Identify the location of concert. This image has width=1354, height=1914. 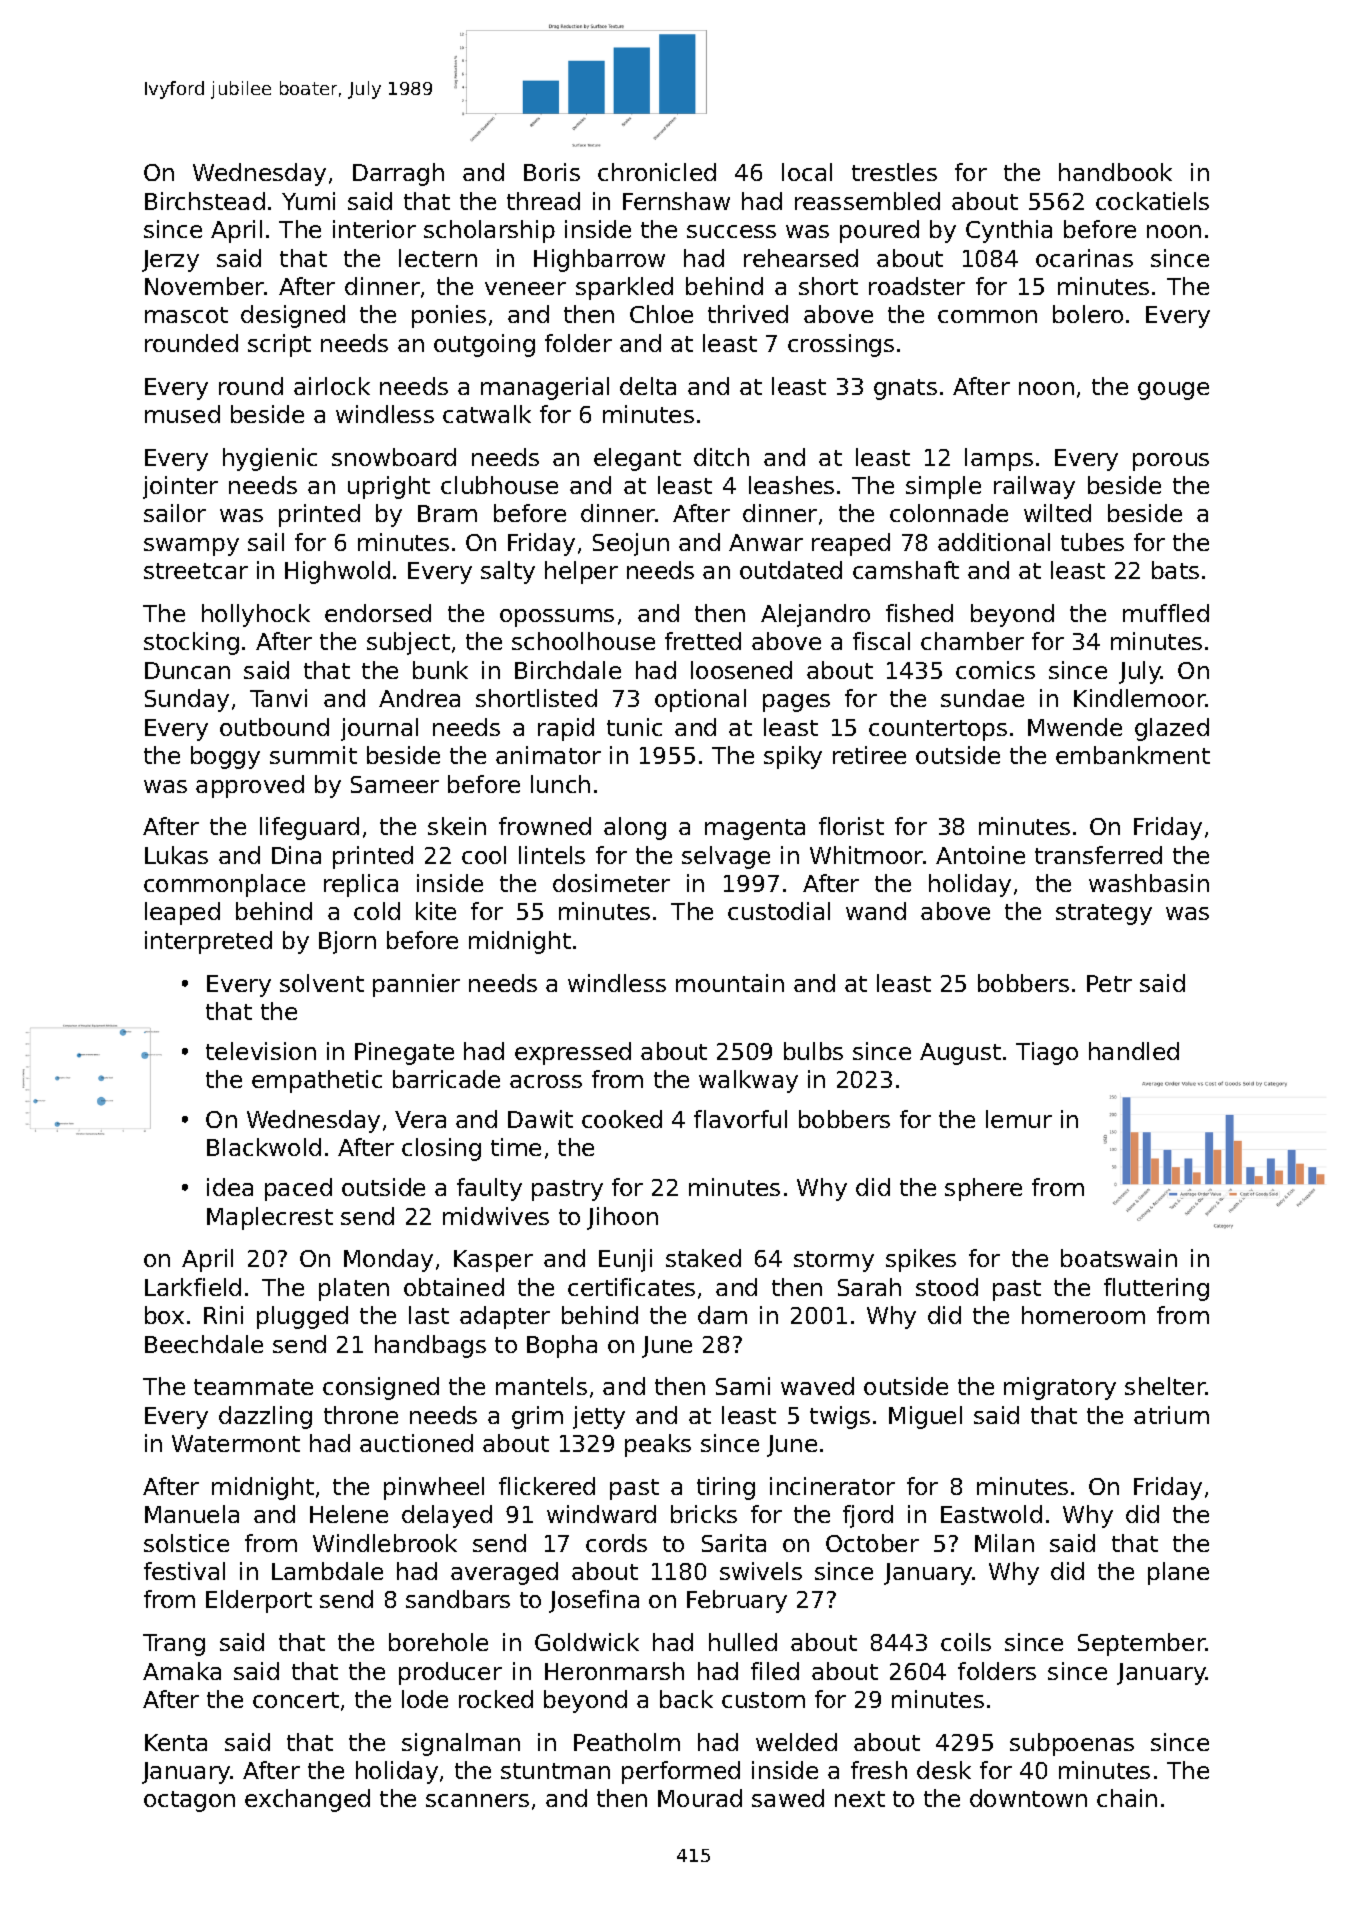
(296, 1700).
